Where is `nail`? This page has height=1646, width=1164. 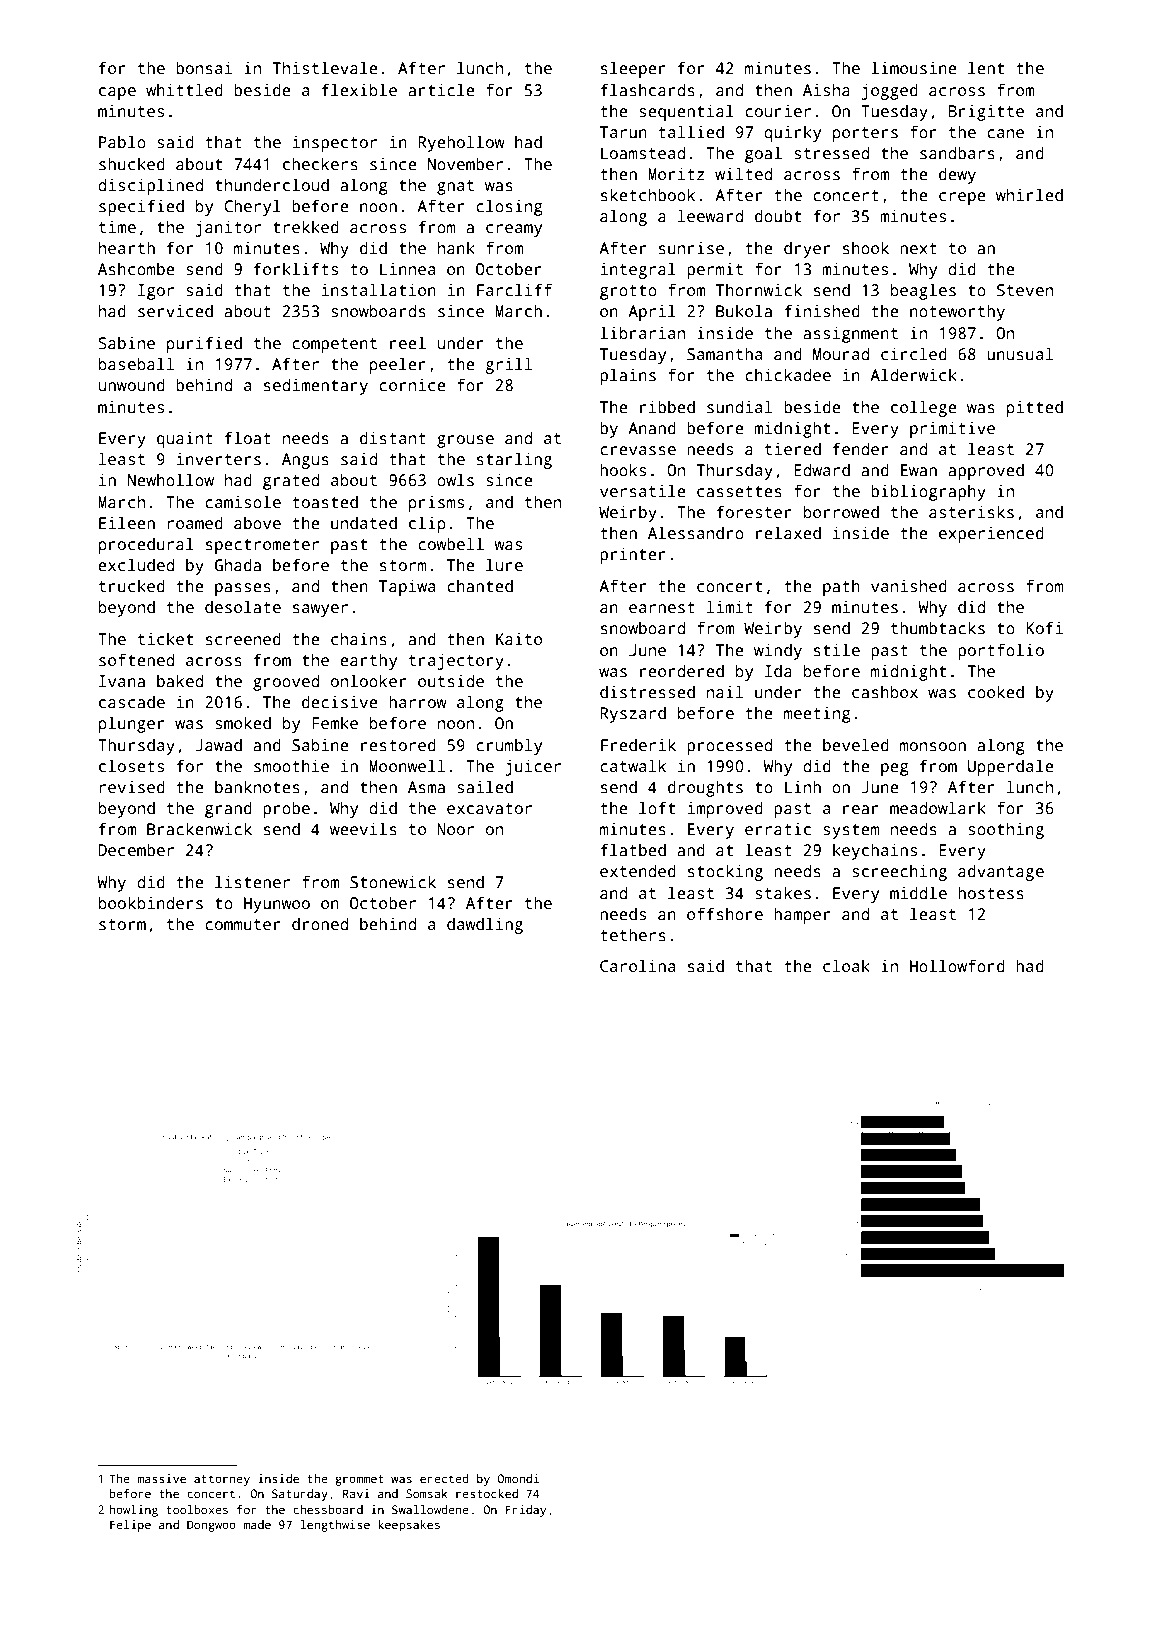 nail is located at coordinates (725, 692).
